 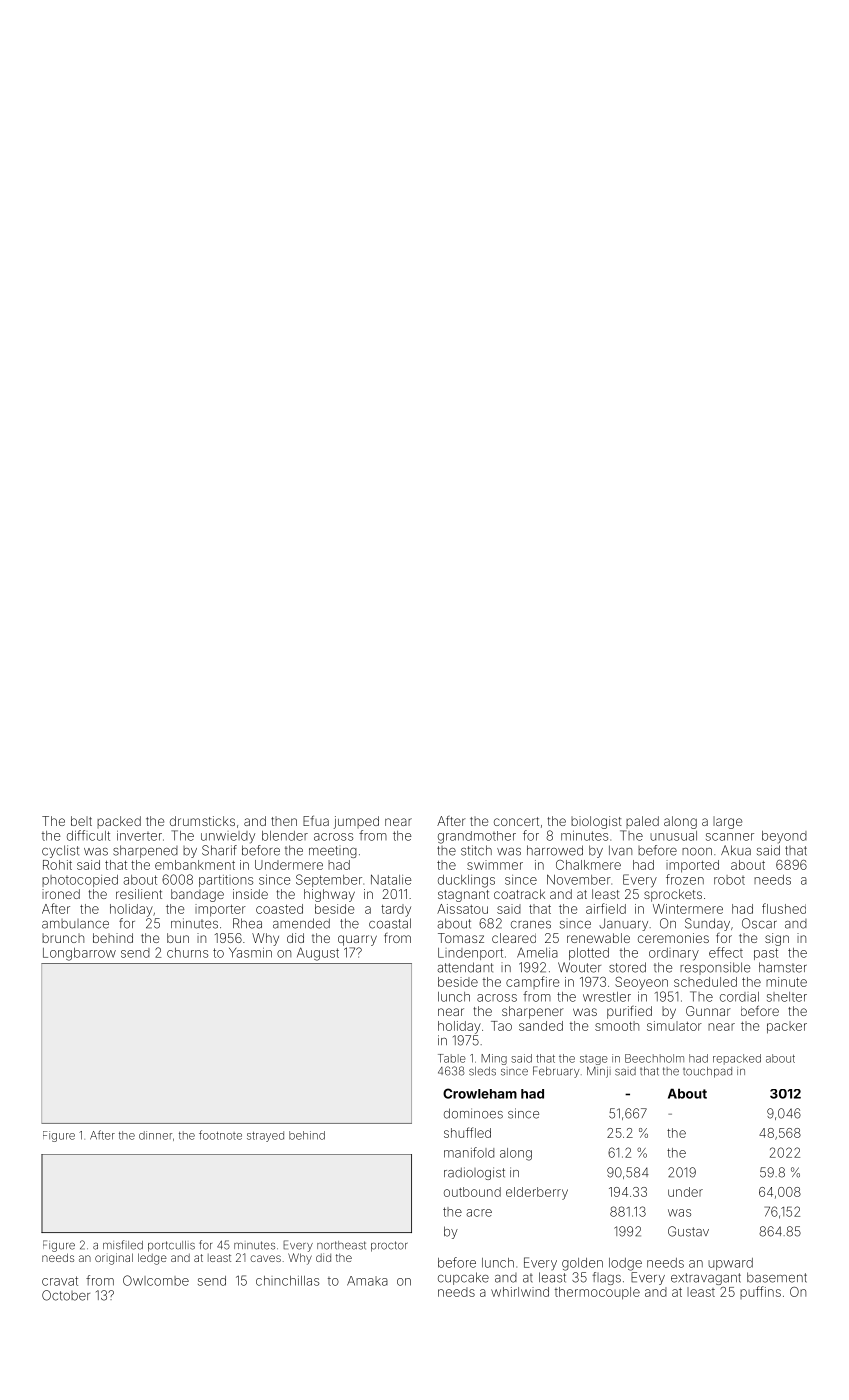 What do you see at coordinates (688, 1231) in the screenshot?
I see `Gustav` at bounding box center [688, 1231].
